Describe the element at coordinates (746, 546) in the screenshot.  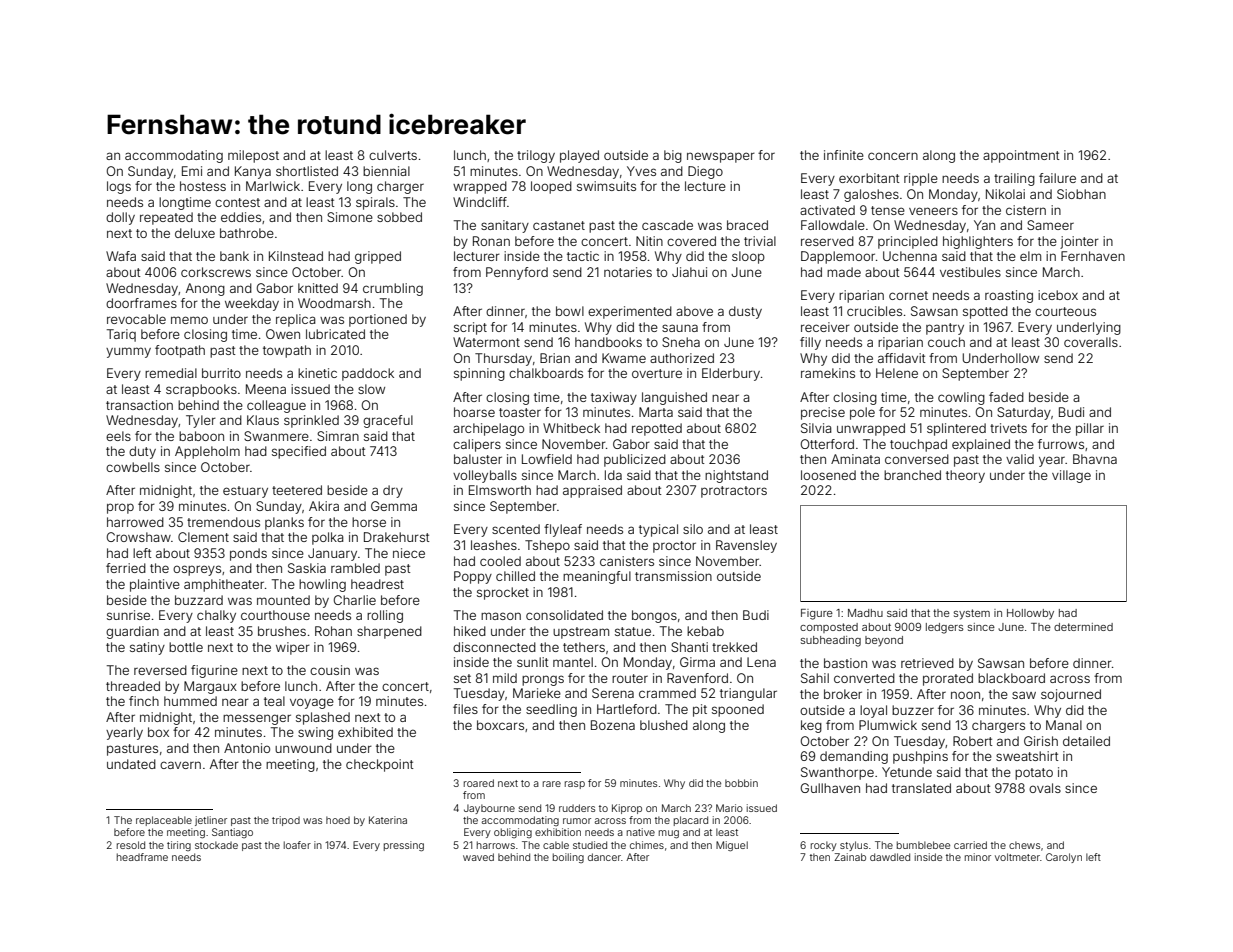
I see `Ravensley` at that location.
